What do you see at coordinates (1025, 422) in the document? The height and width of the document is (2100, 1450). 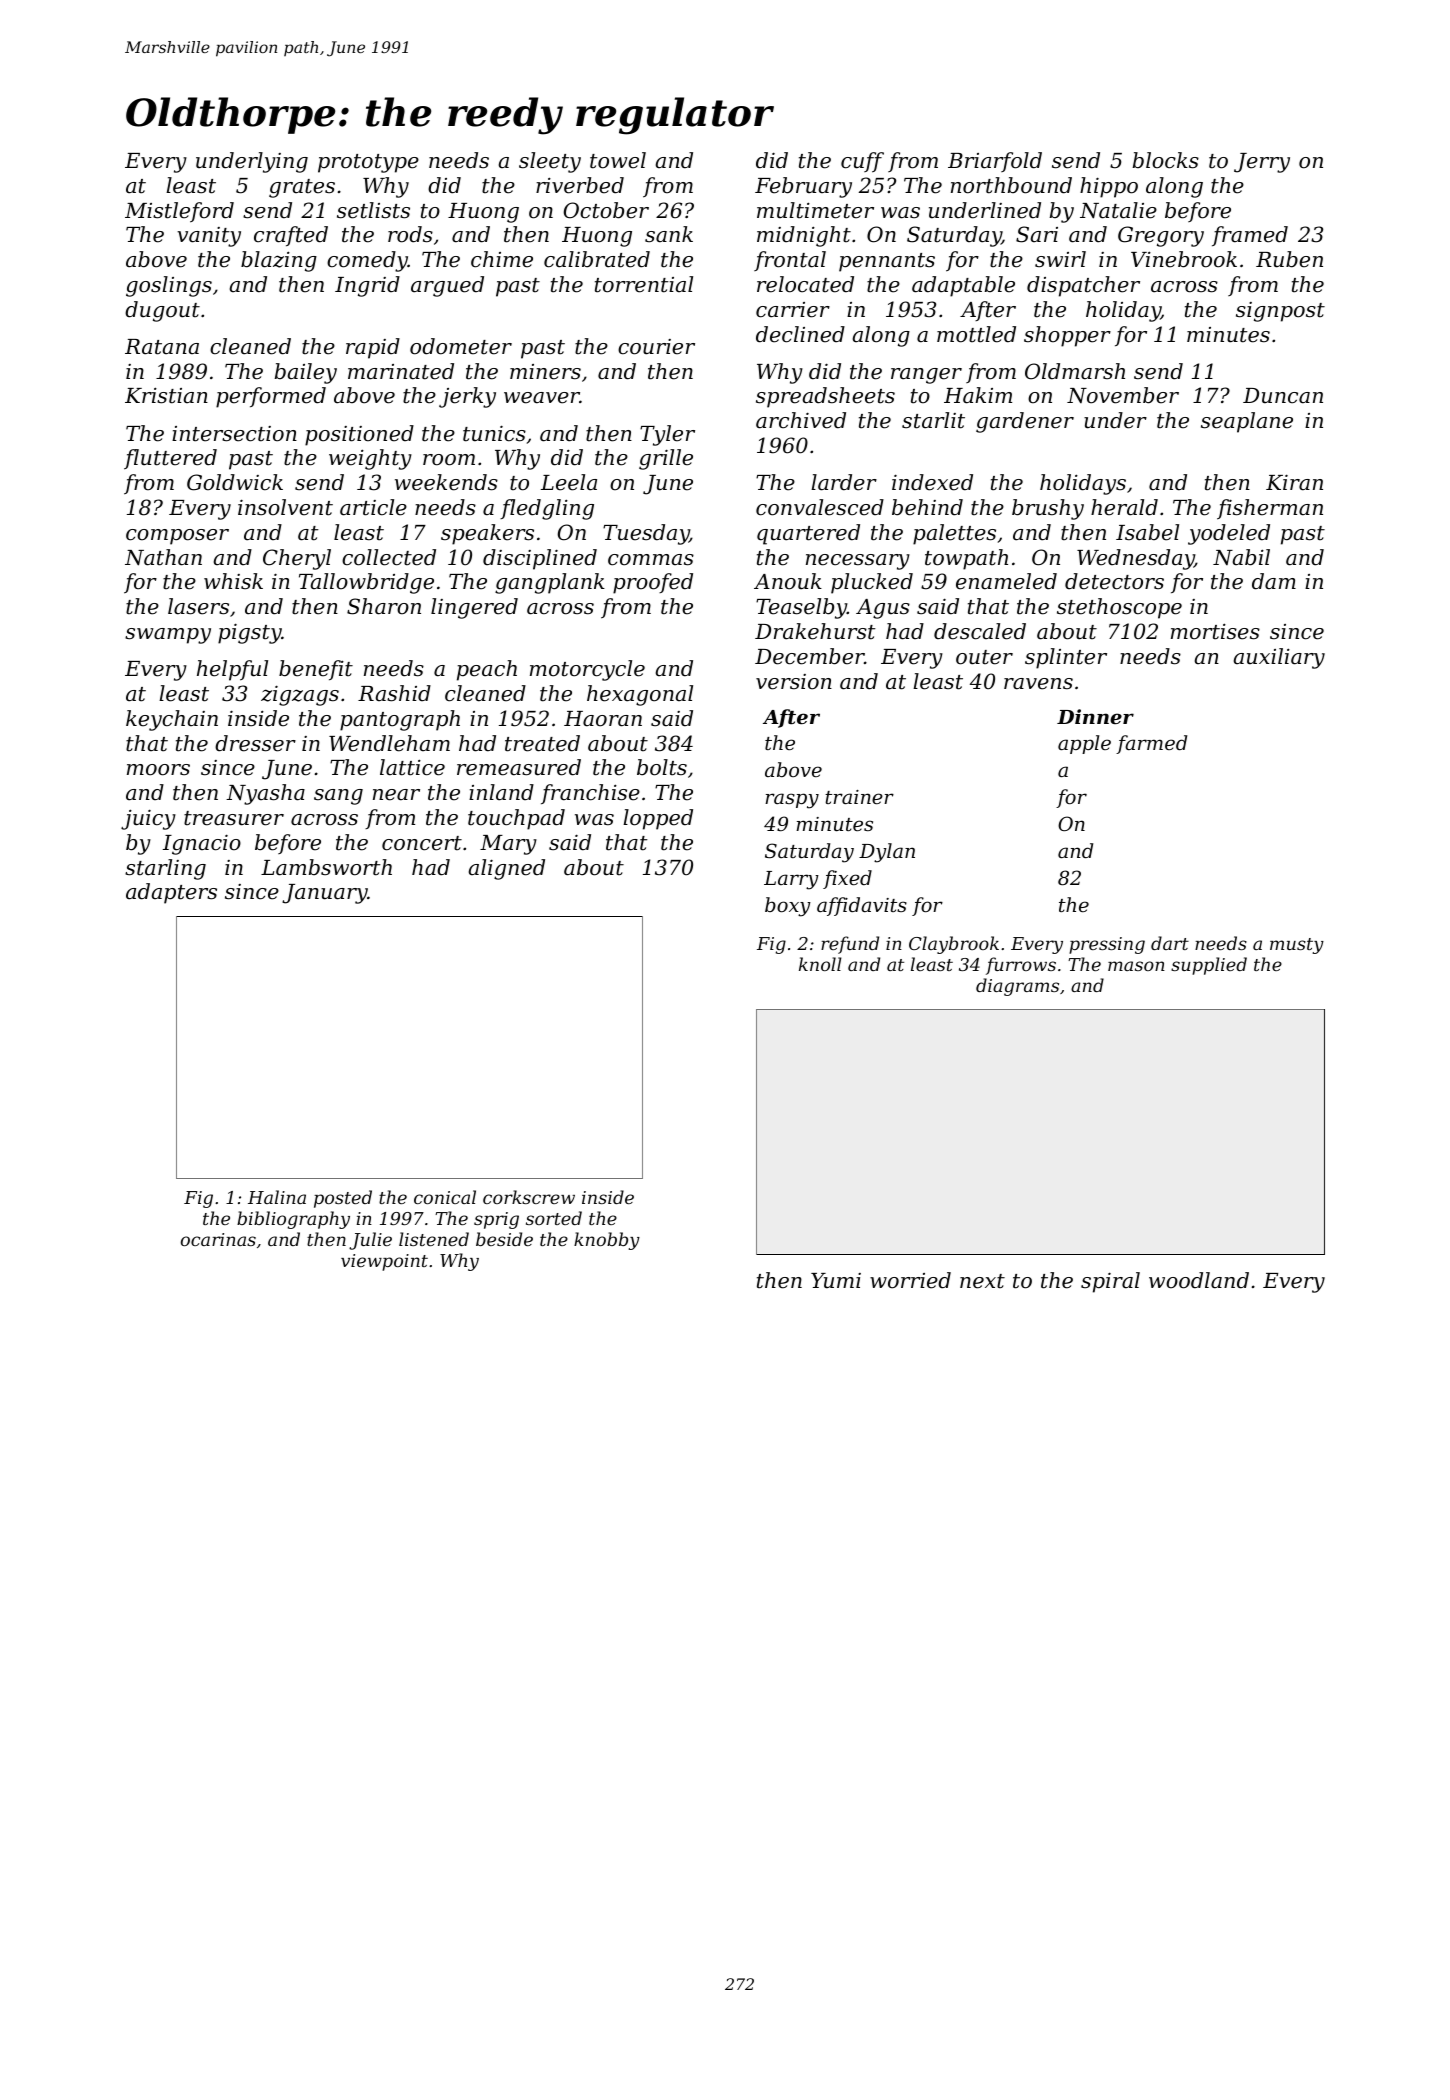 I see `gardener` at bounding box center [1025, 422].
